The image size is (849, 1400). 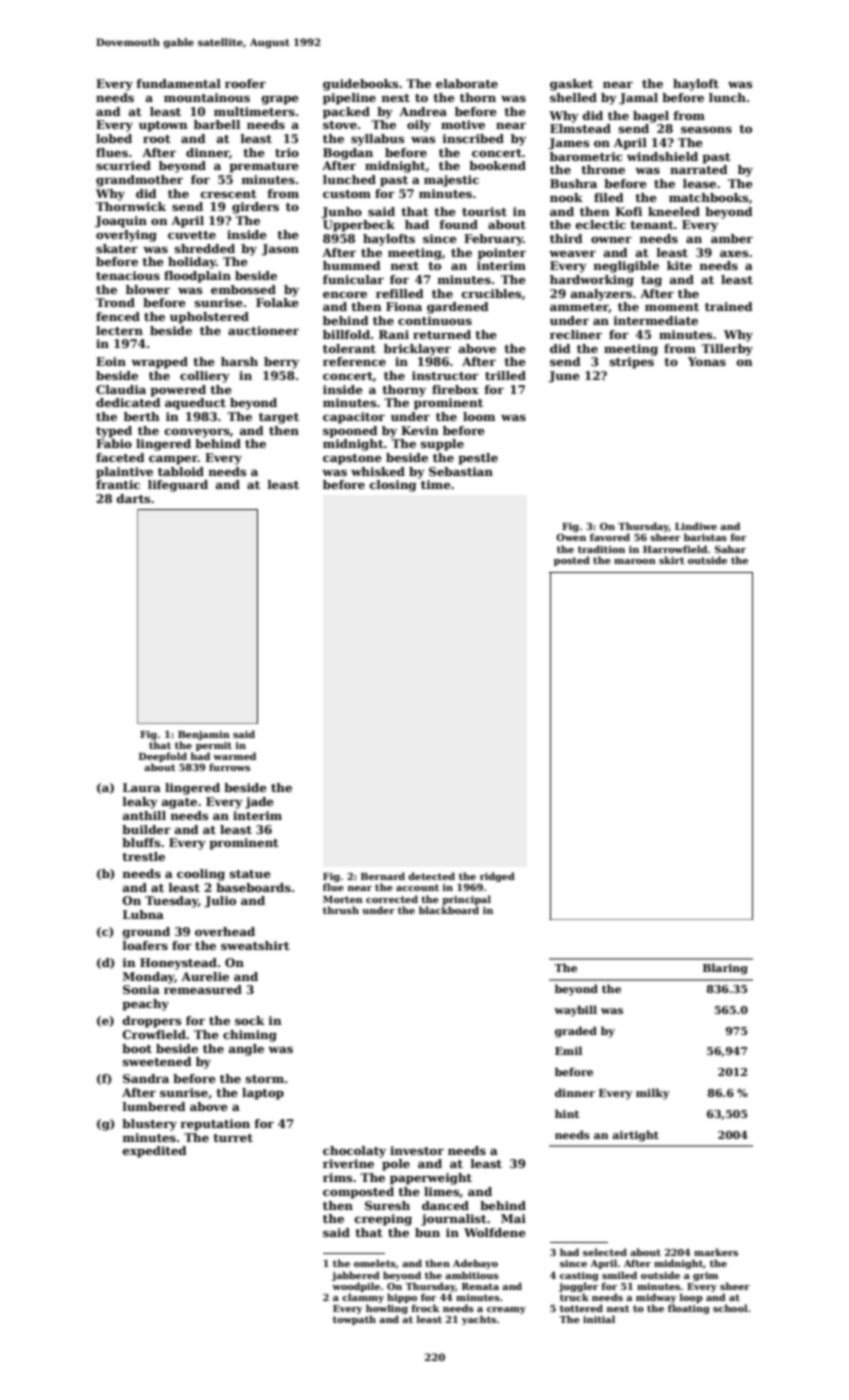 What do you see at coordinates (114, 138) in the screenshot?
I see `lobed` at bounding box center [114, 138].
